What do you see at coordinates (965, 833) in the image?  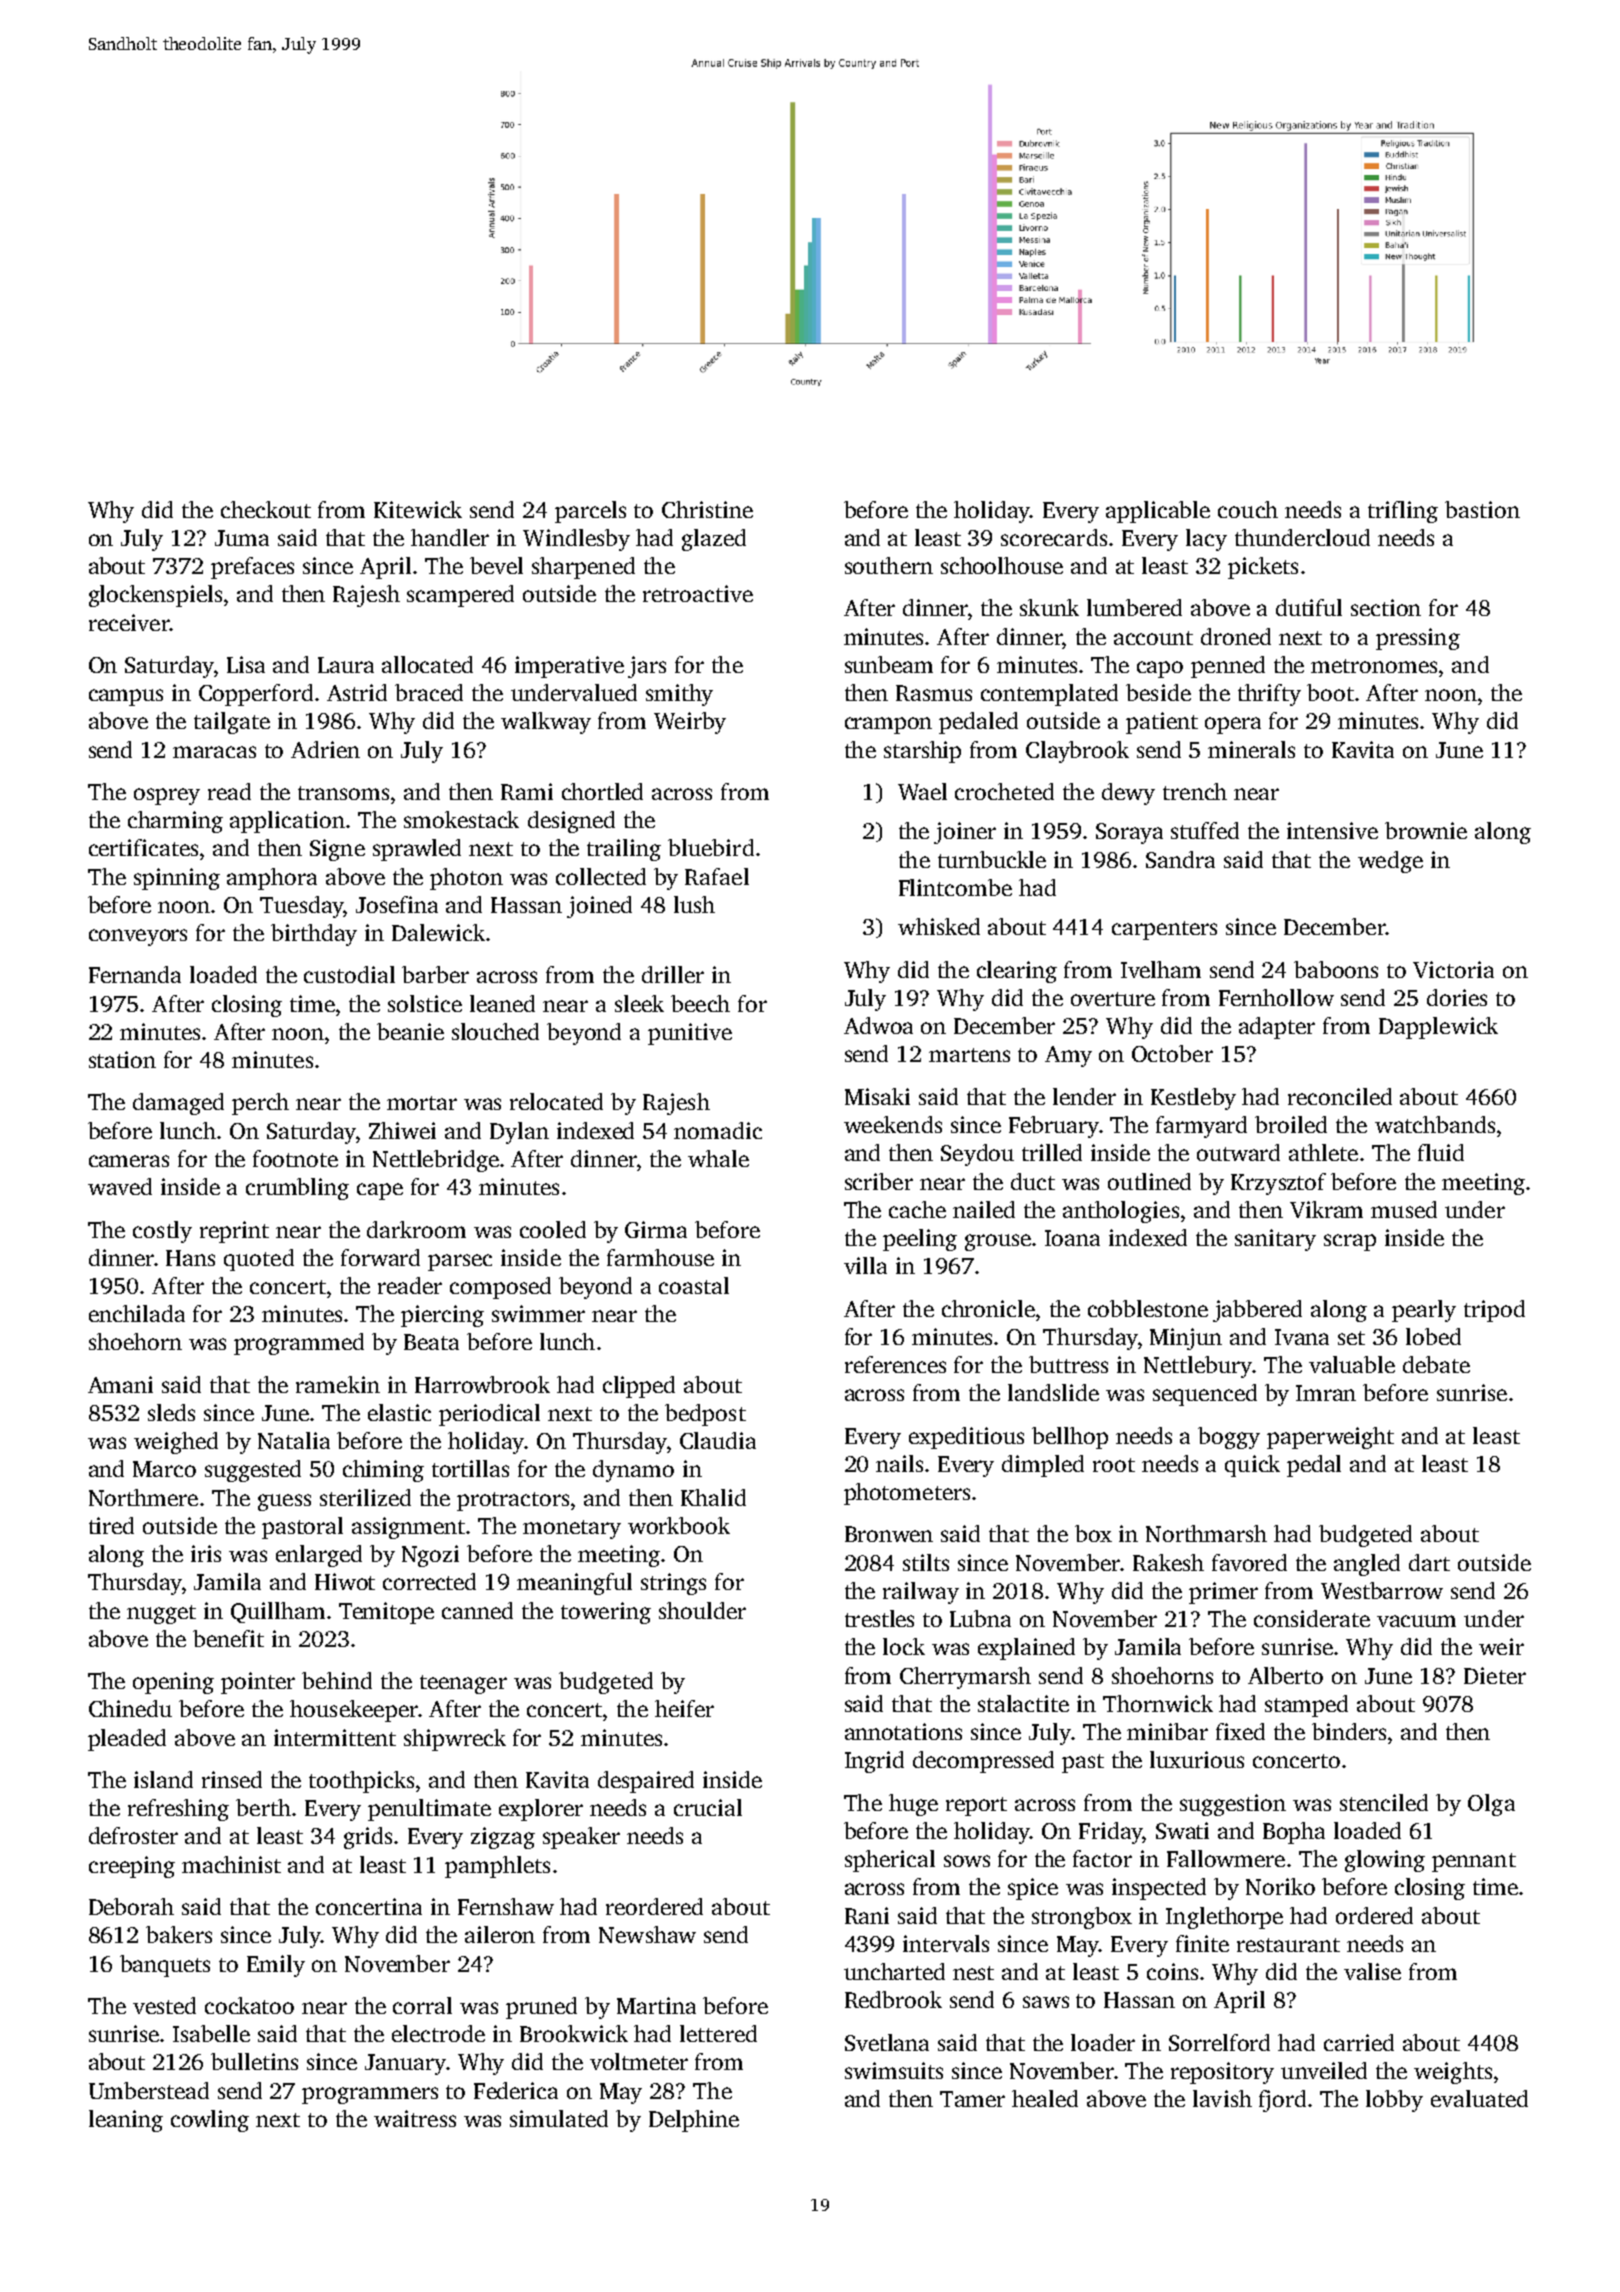 I see `joiner` at bounding box center [965, 833].
